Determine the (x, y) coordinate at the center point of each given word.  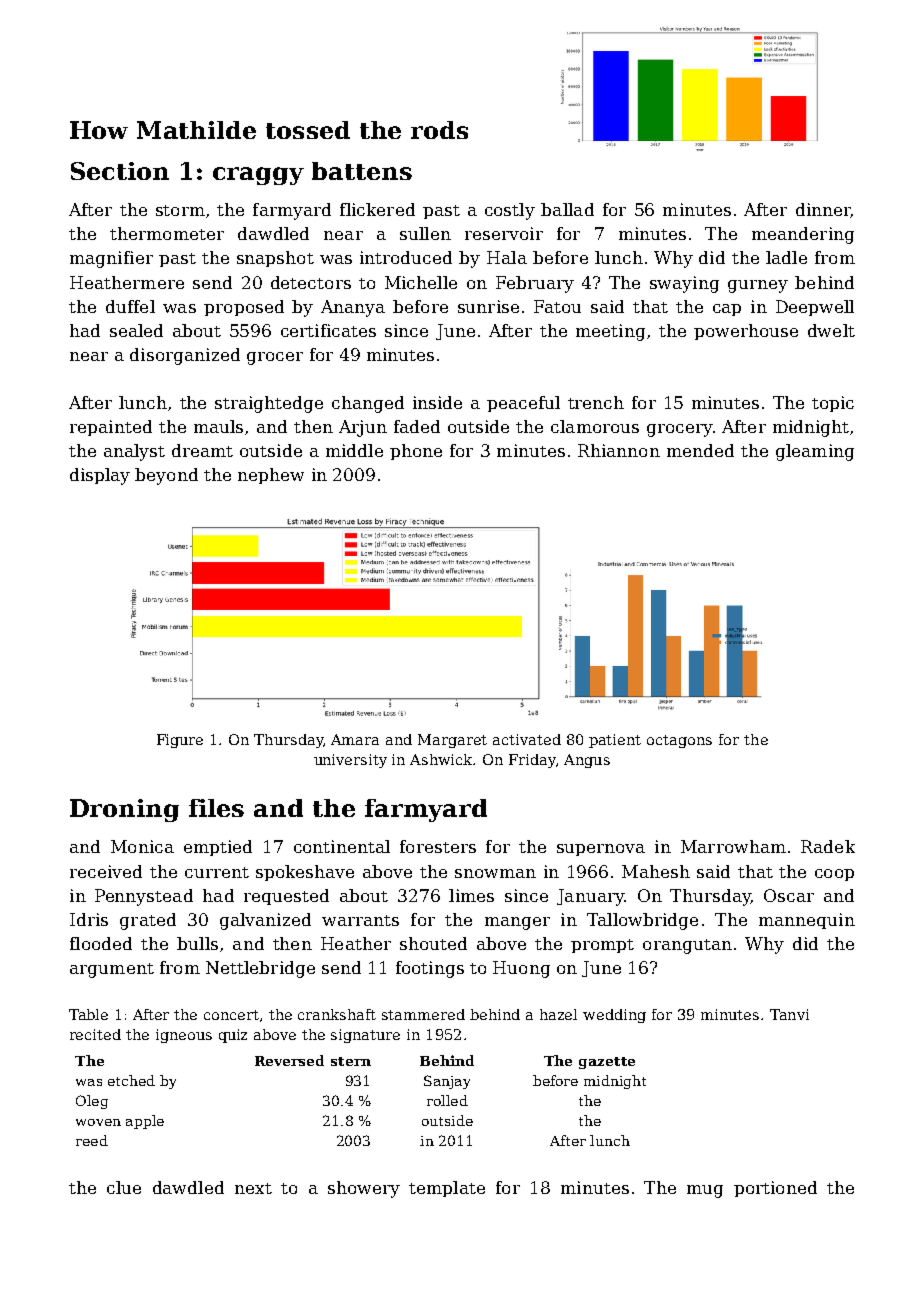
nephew (271, 476)
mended (700, 450)
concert (231, 1015)
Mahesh (656, 871)
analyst (134, 452)
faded (417, 426)
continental (342, 846)
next (253, 1188)
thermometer (167, 233)
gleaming (815, 452)
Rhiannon (619, 450)
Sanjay (447, 1082)
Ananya (353, 308)
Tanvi (789, 1014)
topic (833, 404)
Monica (142, 846)
